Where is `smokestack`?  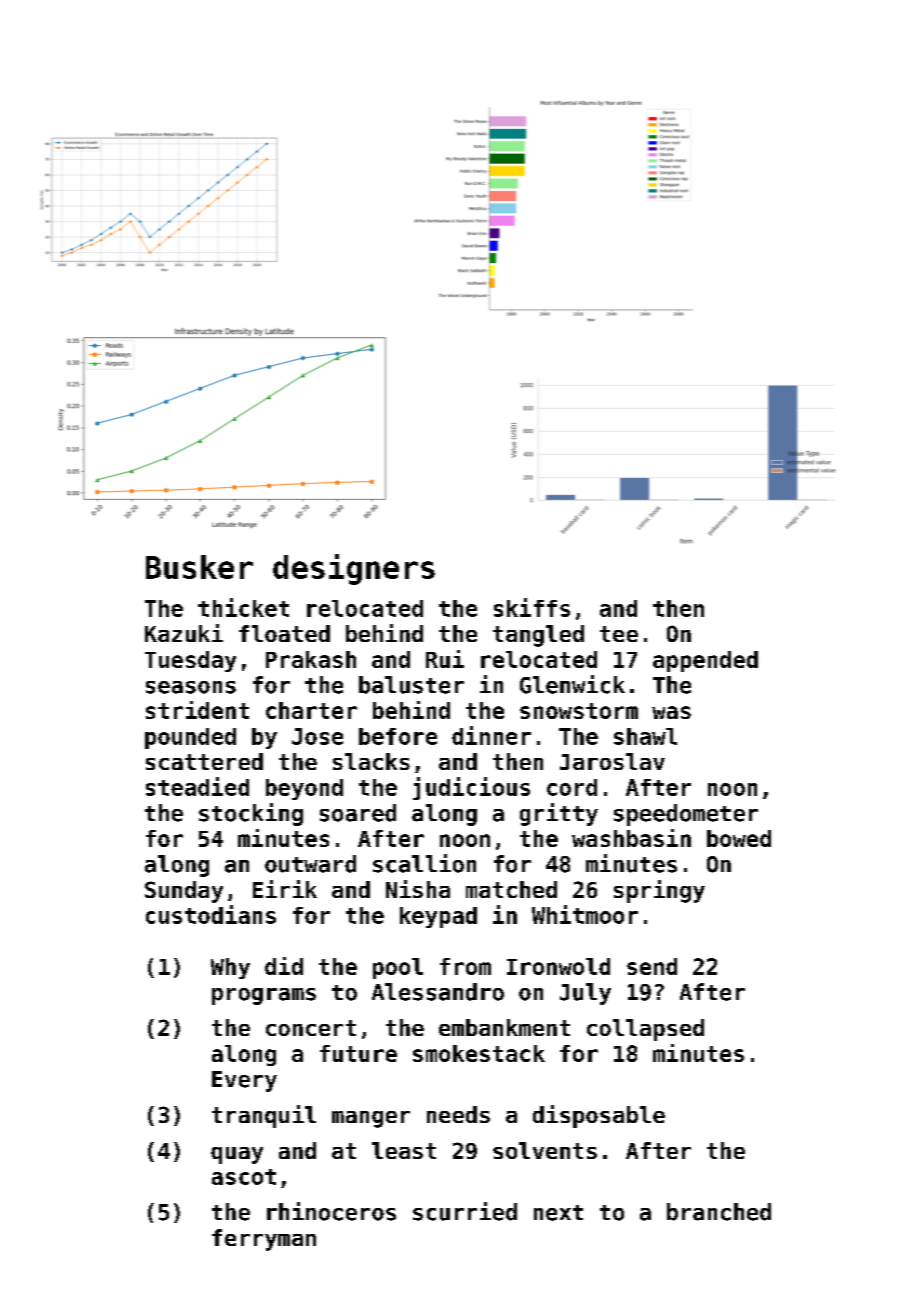
smokestack is located at coordinates (479, 1053).
